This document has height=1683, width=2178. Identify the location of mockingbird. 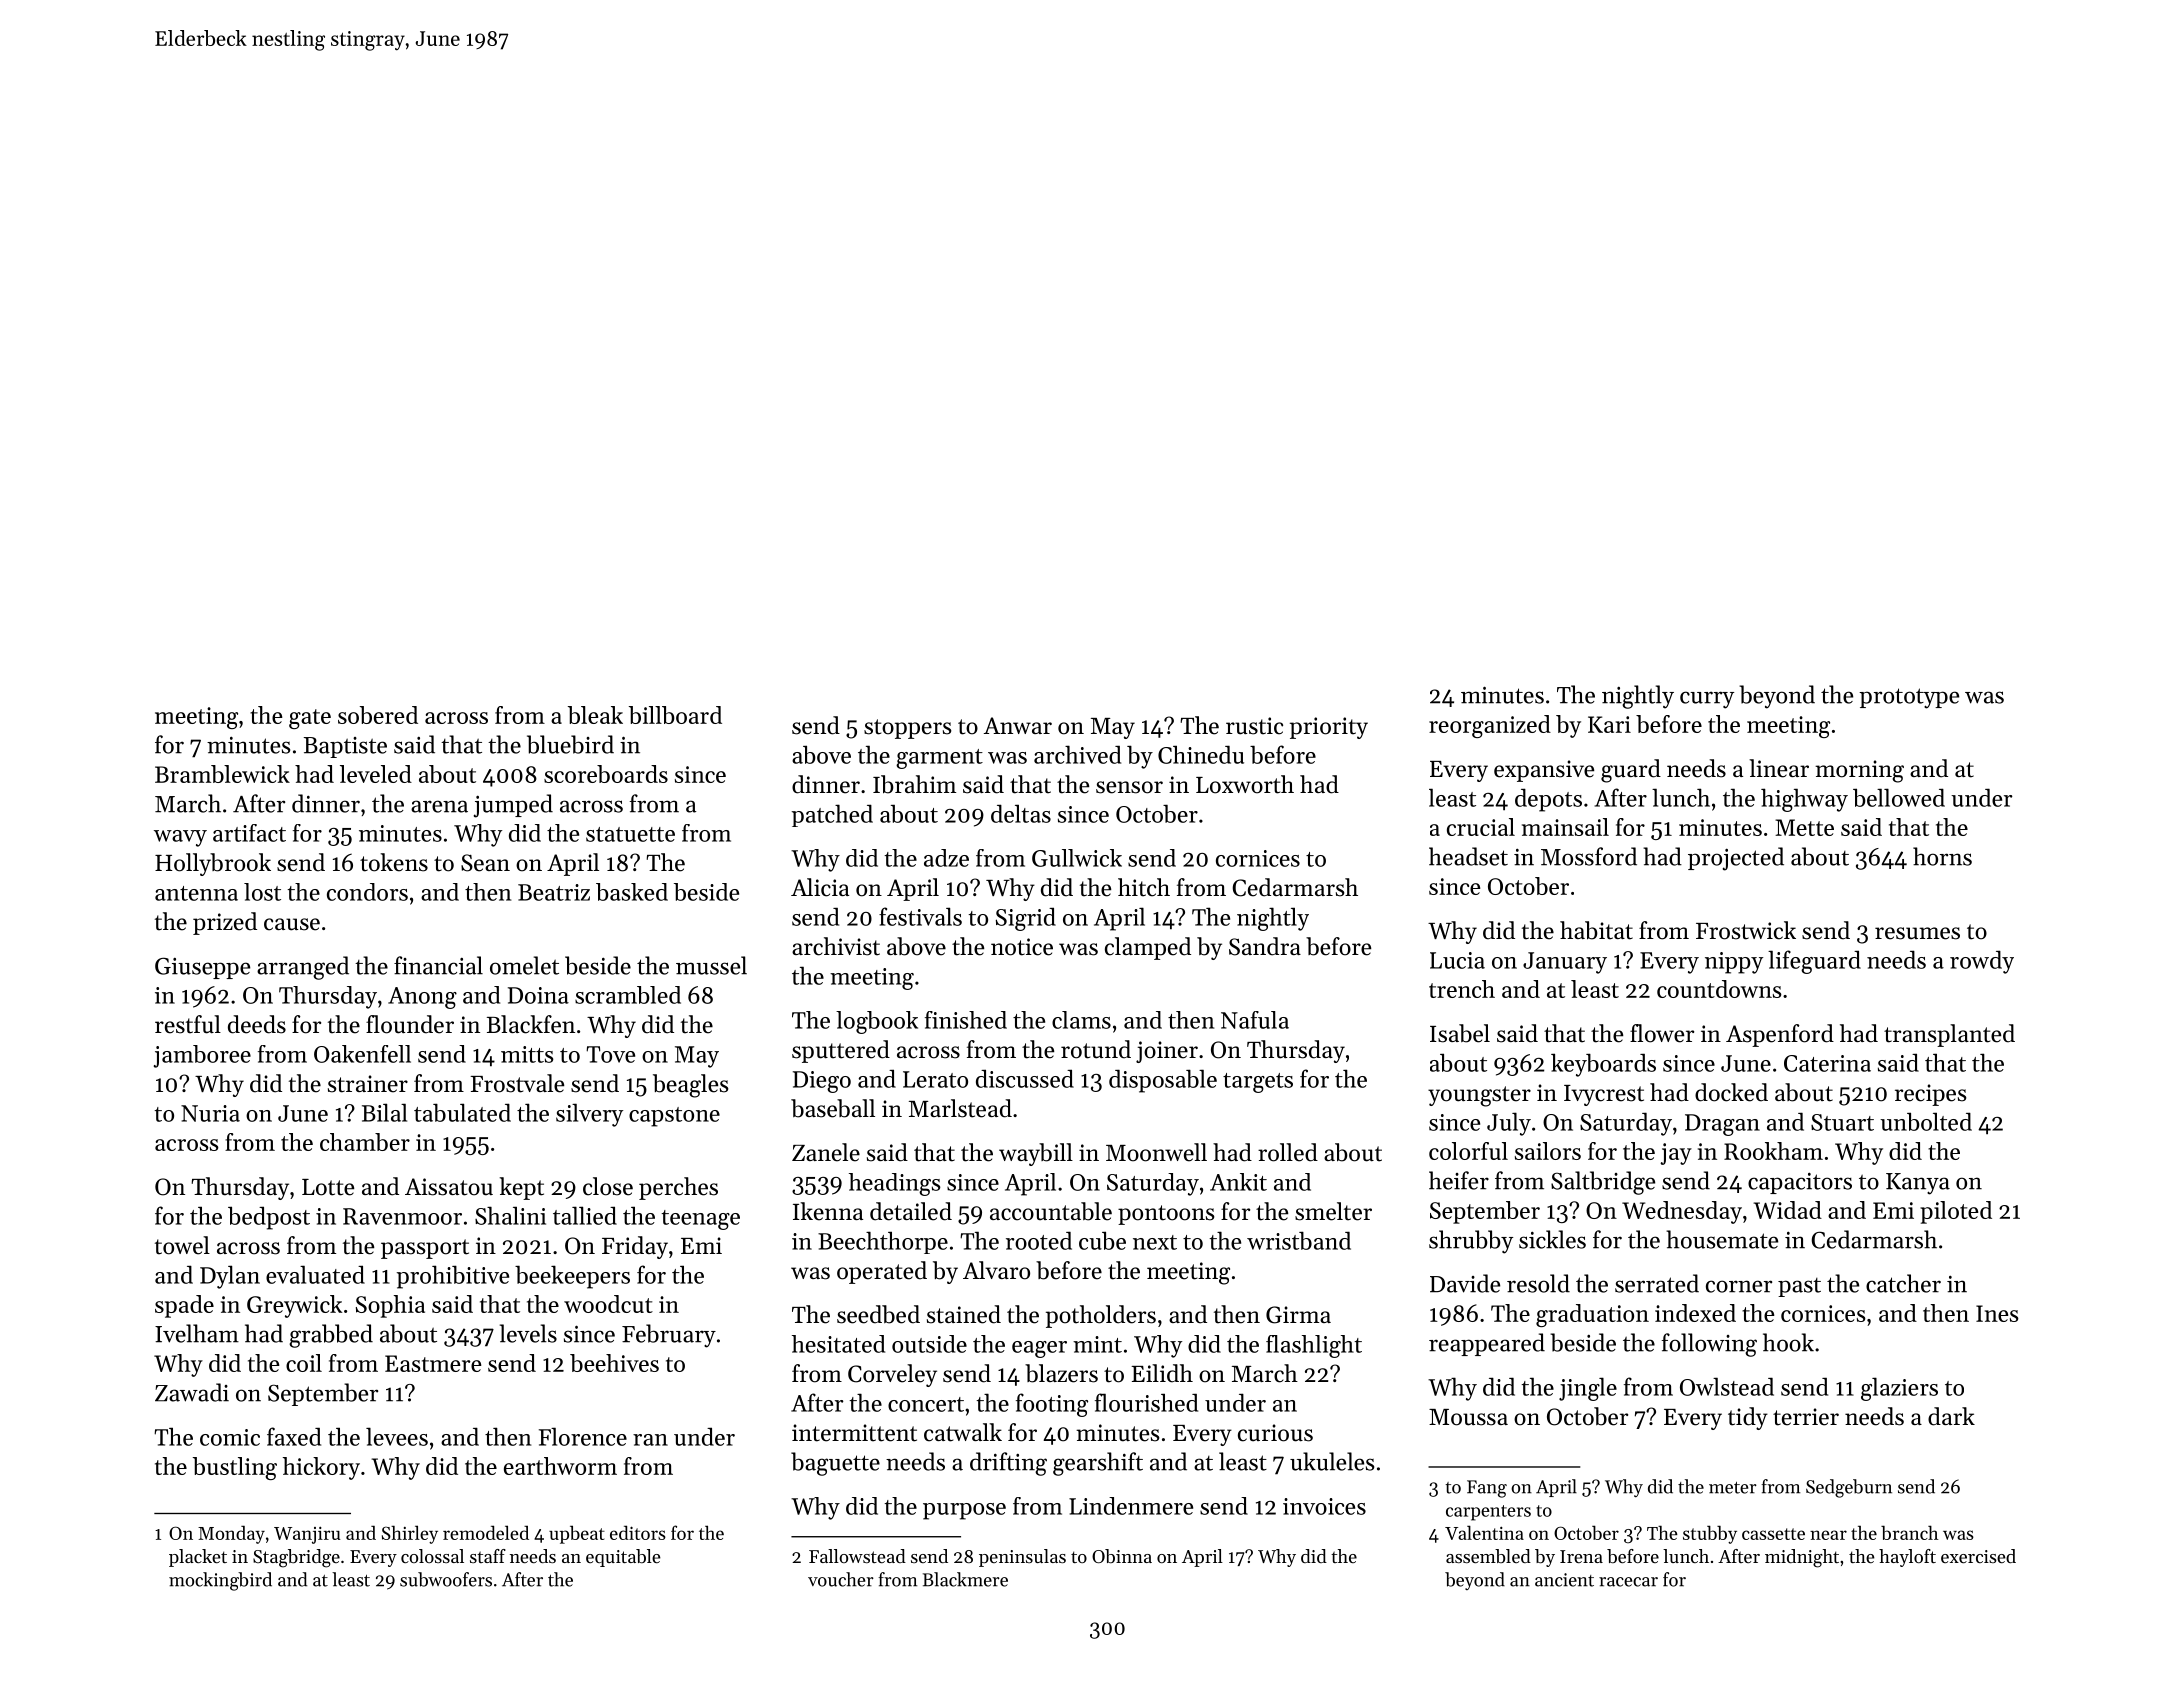
(220, 1581).
